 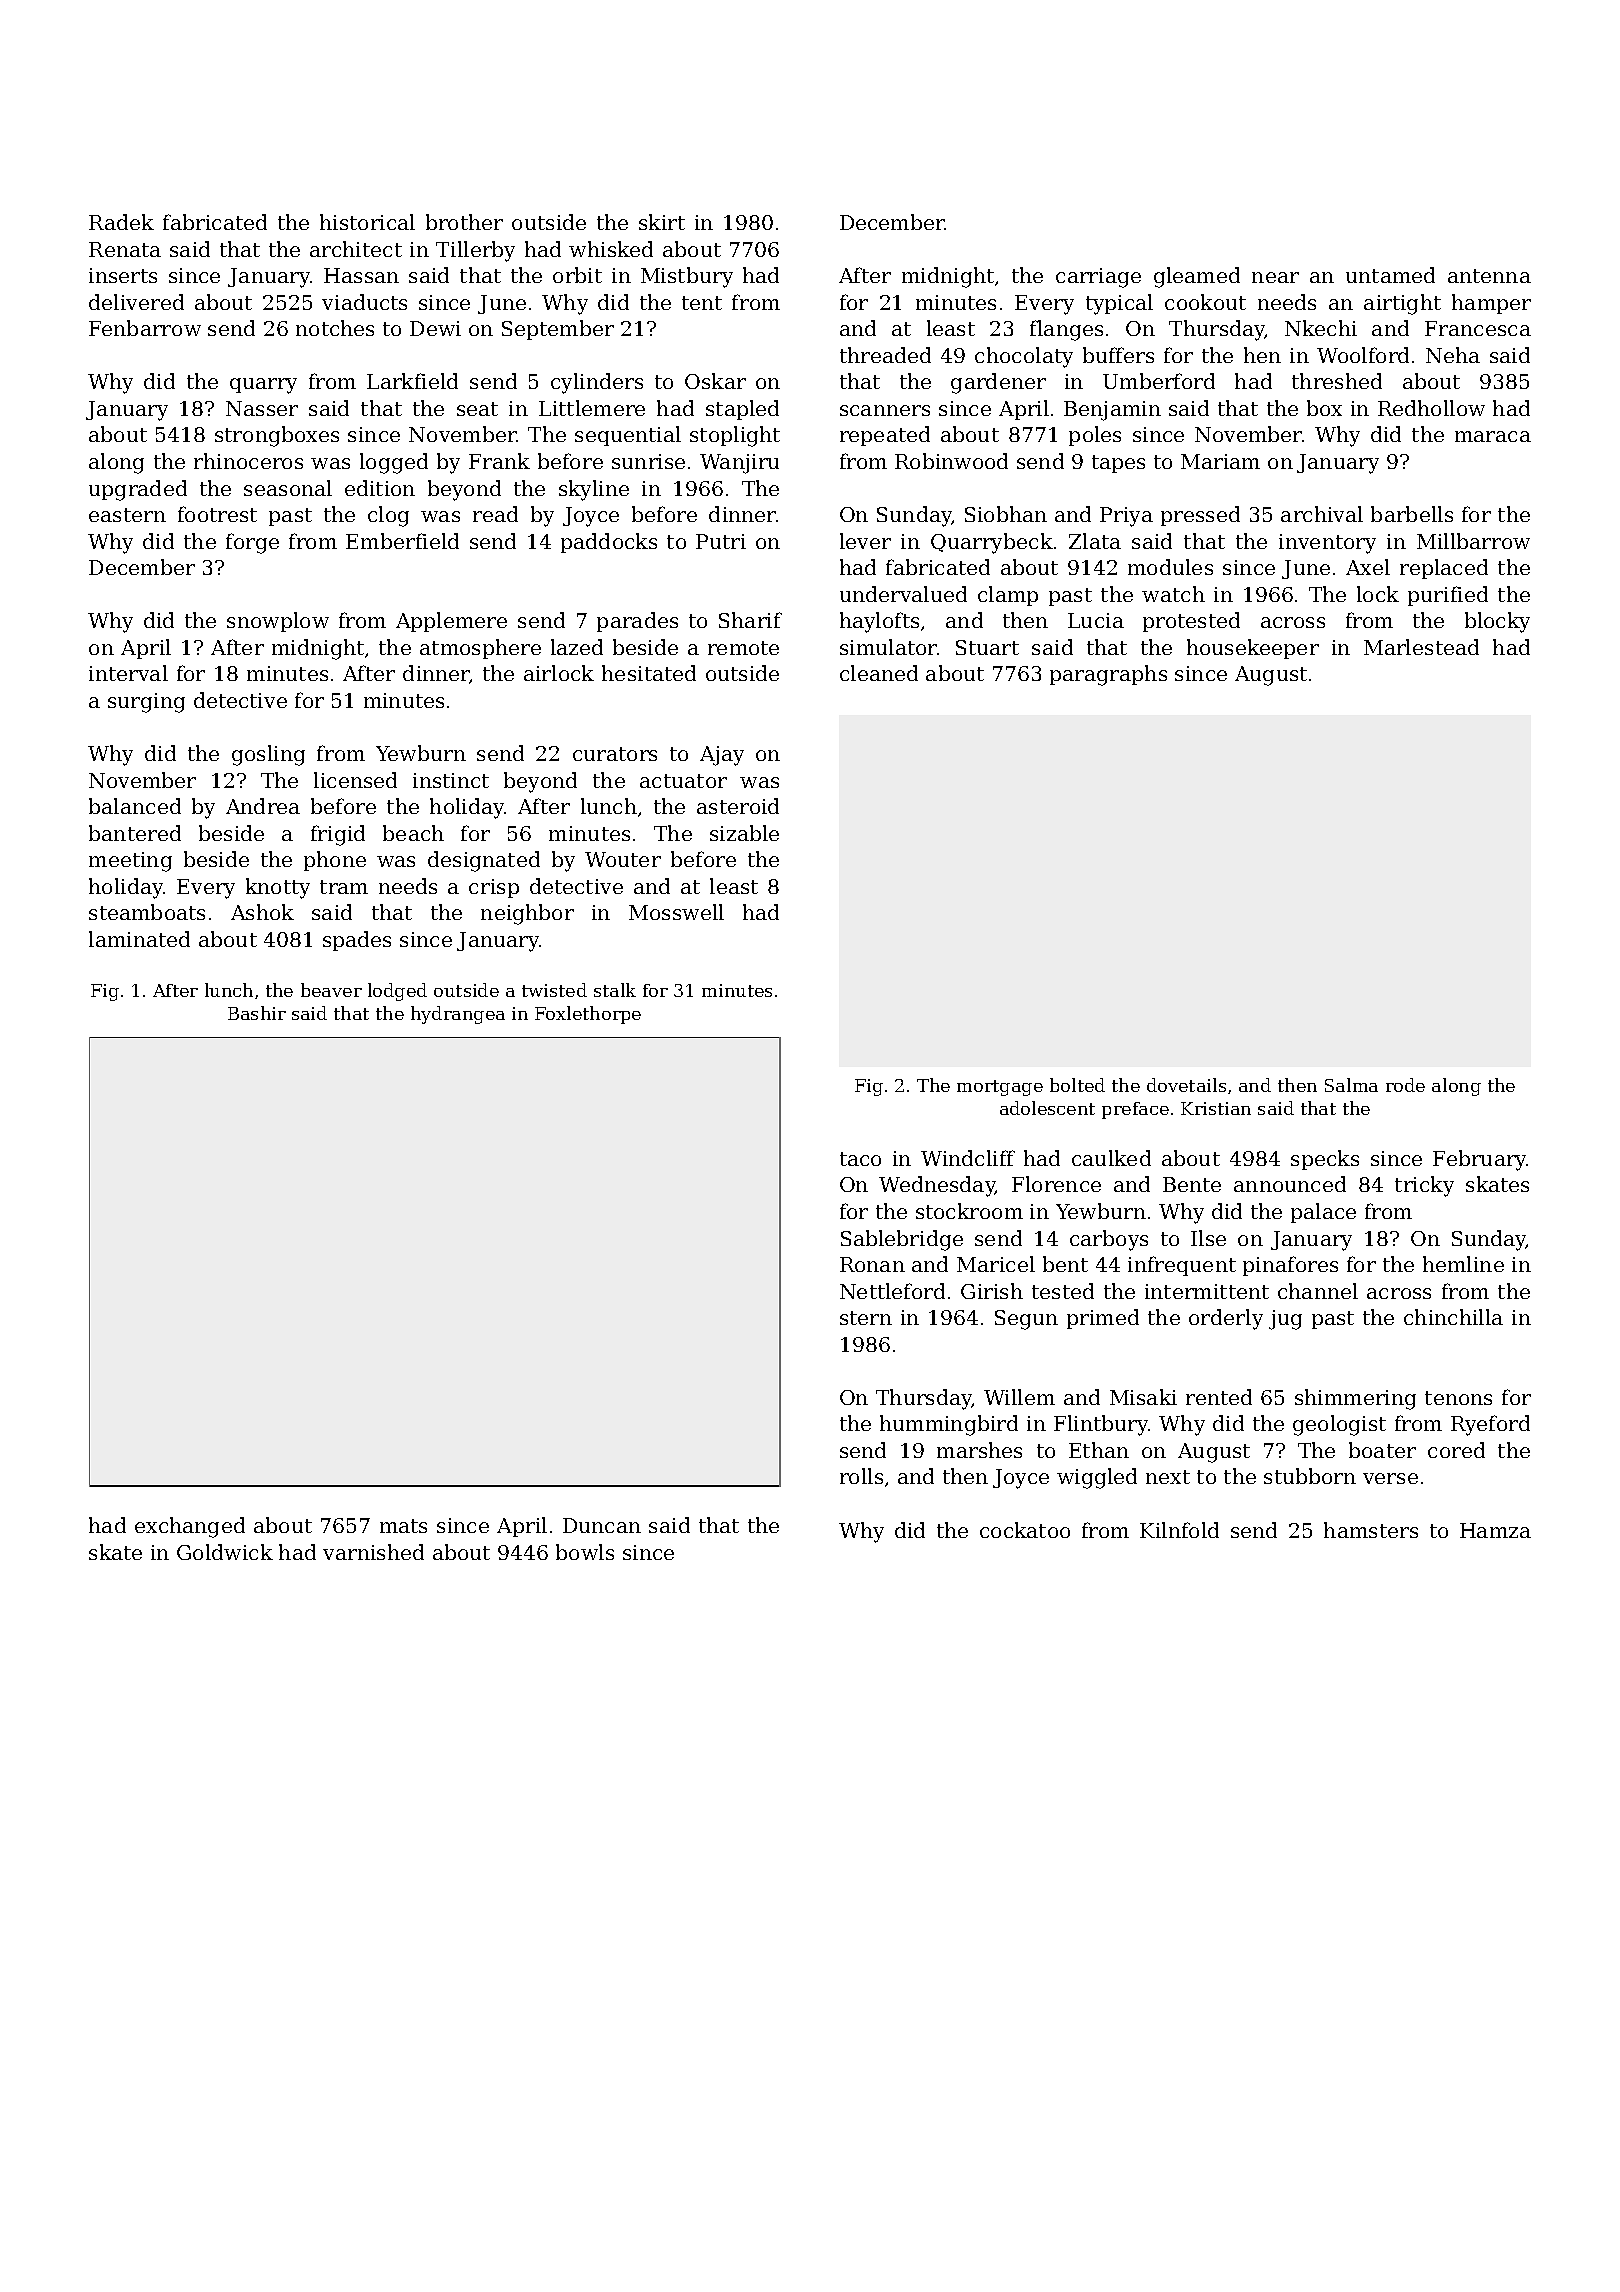 I want to click on Emberfield, so click(x=402, y=541).
